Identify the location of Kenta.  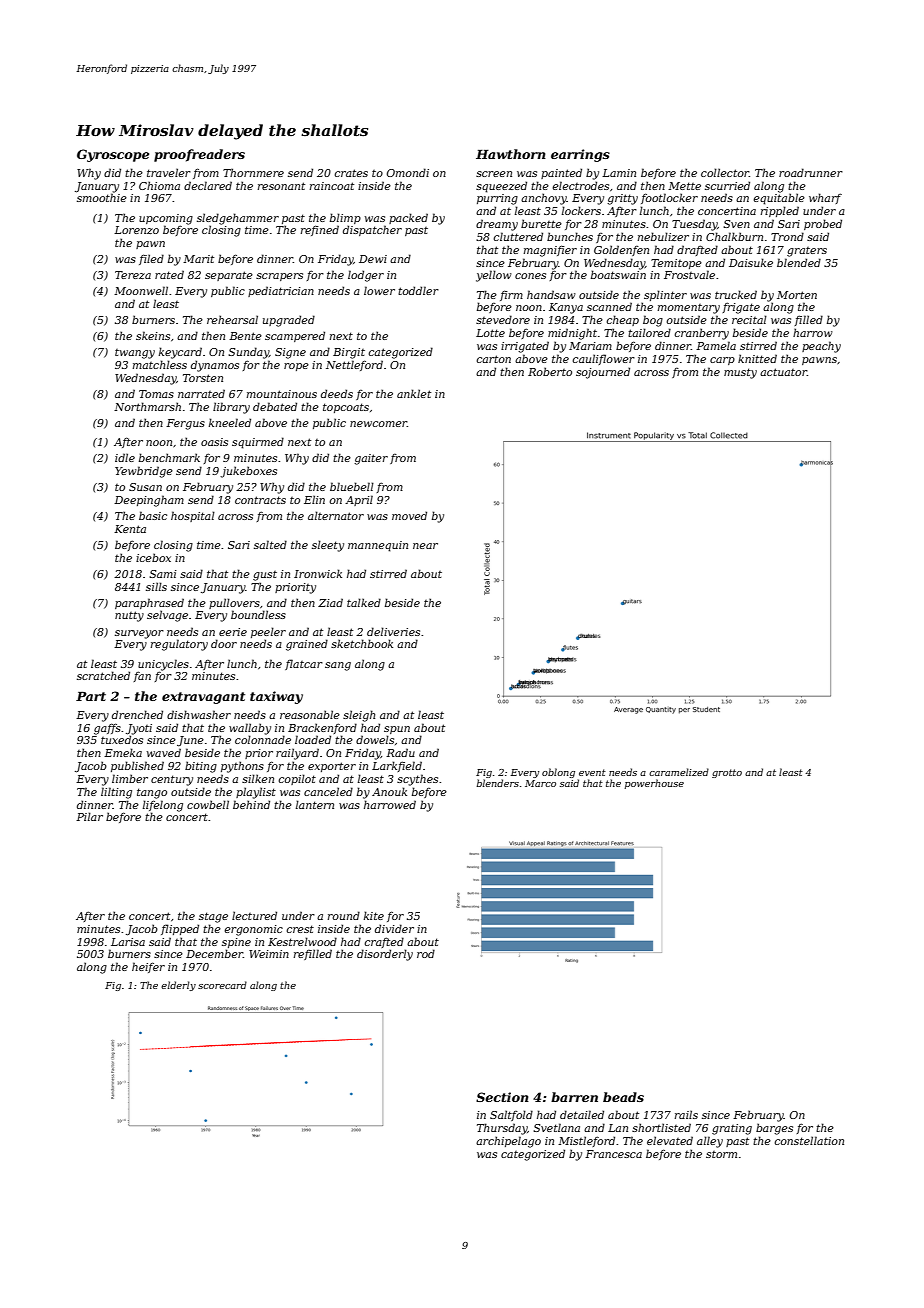
(130, 529).
